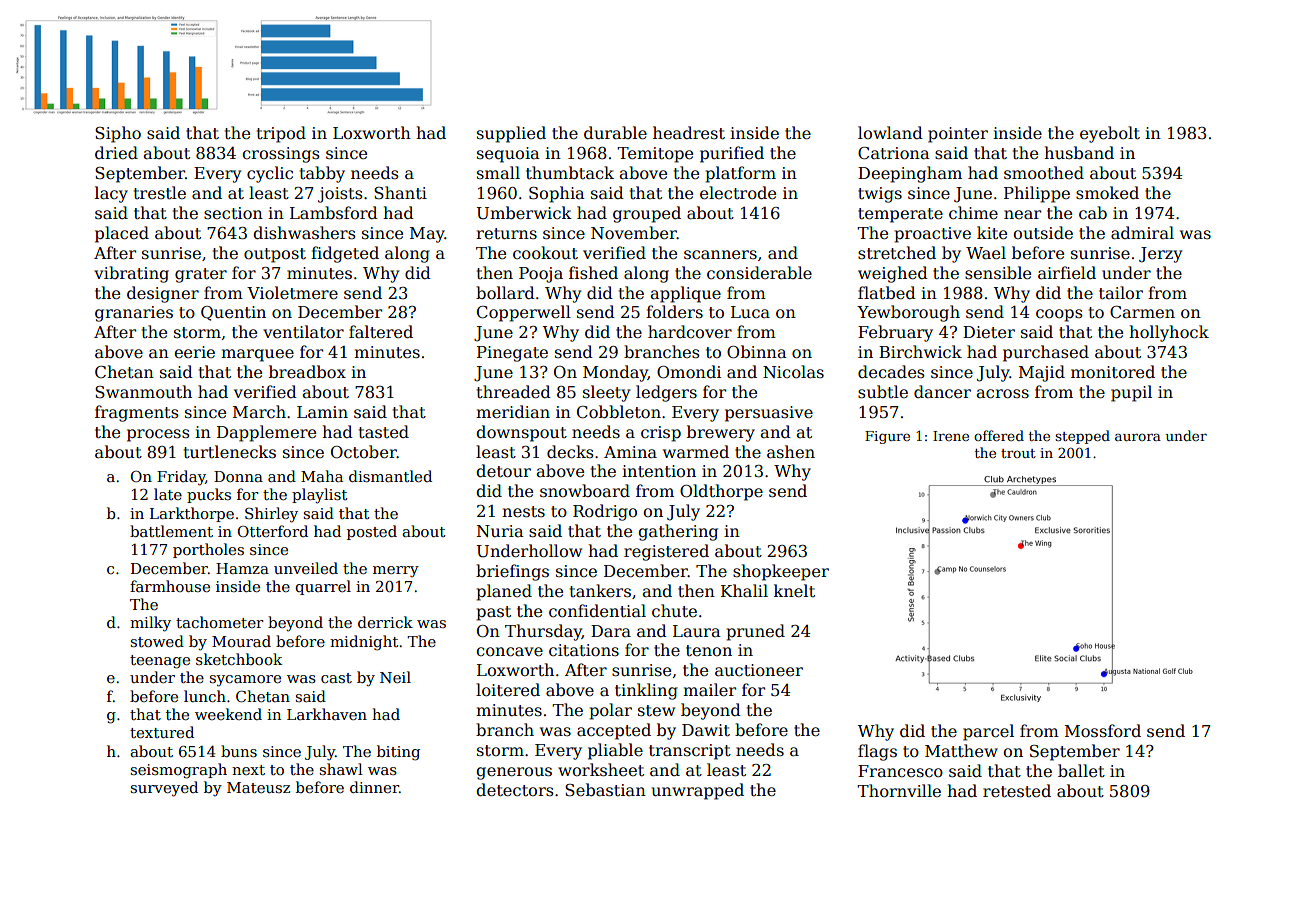 This document has width=1308, height=924. I want to click on fidgeted, so click(345, 254).
